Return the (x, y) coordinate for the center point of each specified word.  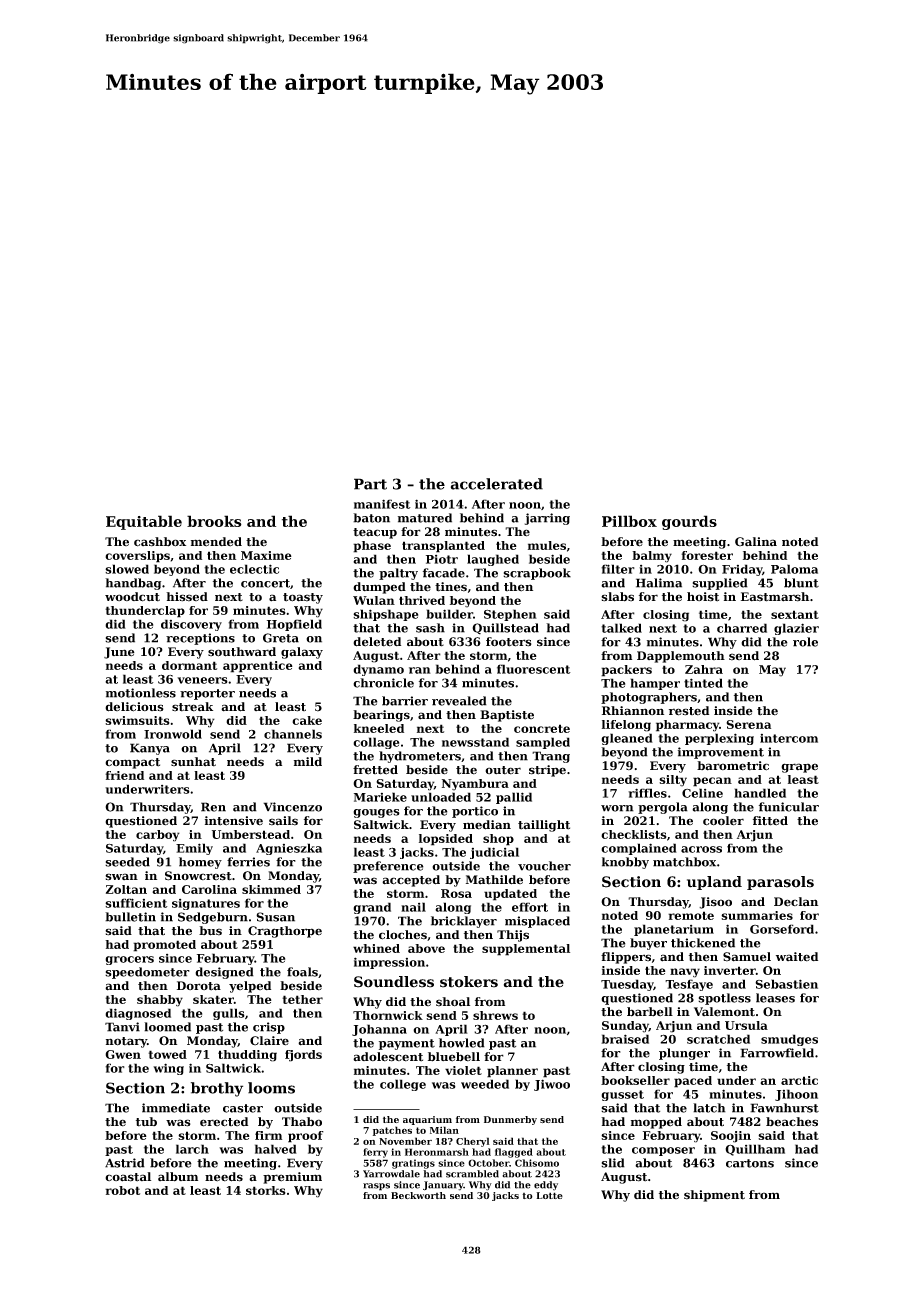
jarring (547, 519)
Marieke (380, 797)
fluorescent (534, 669)
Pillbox (629, 521)
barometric (733, 766)
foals (302, 972)
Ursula (746, 1025)
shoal (453, 1002)
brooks (214, 521)
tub (146, 1122)
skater (213, 999)
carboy (158, 836)
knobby (625, 863)
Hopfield (294, 625)
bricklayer (464, 922)
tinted (703, 683)
